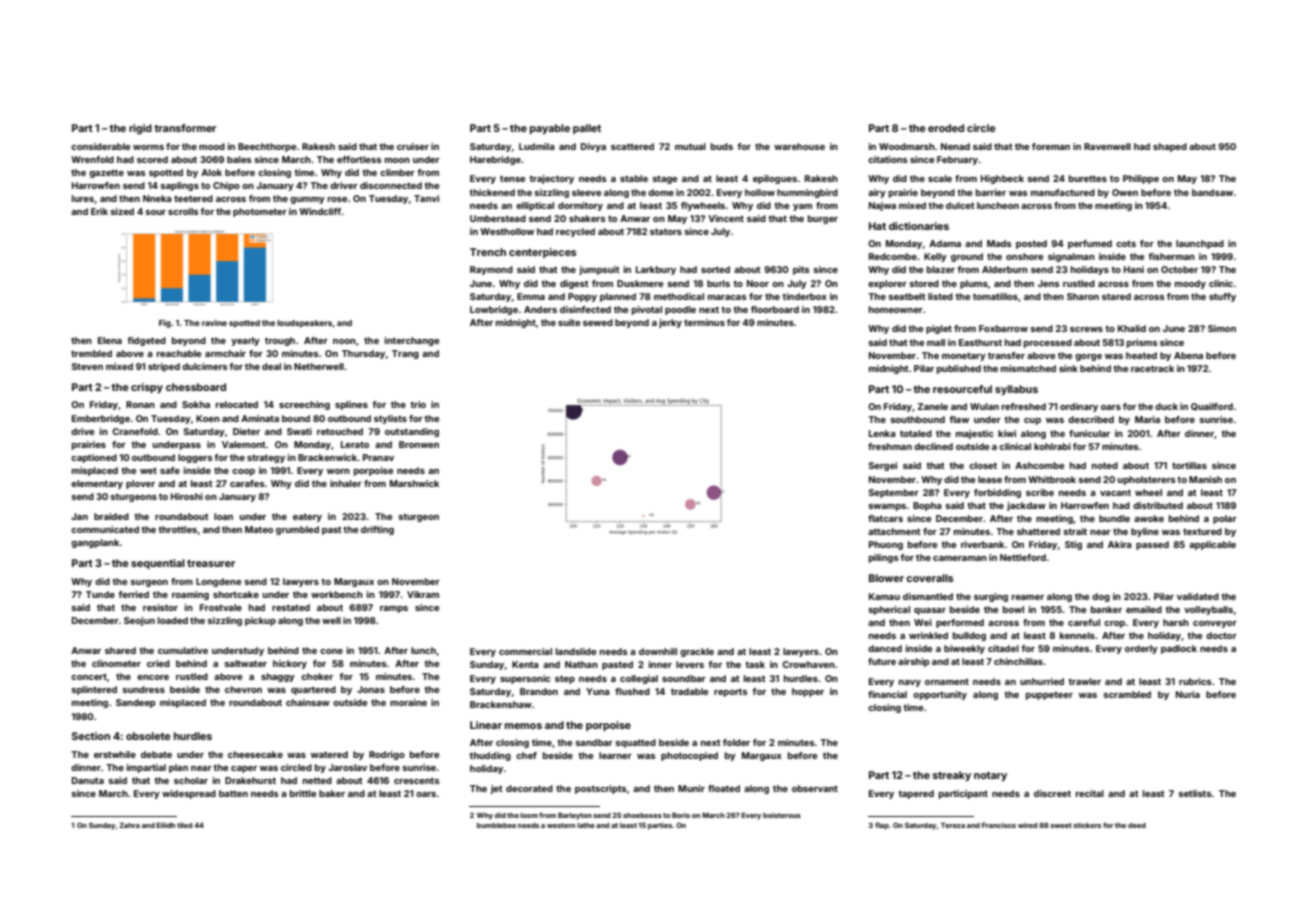 This page has height=924, width=1308. Describe the element at coordinates (1089, 433) in the page. I see `funicular` at that location.
